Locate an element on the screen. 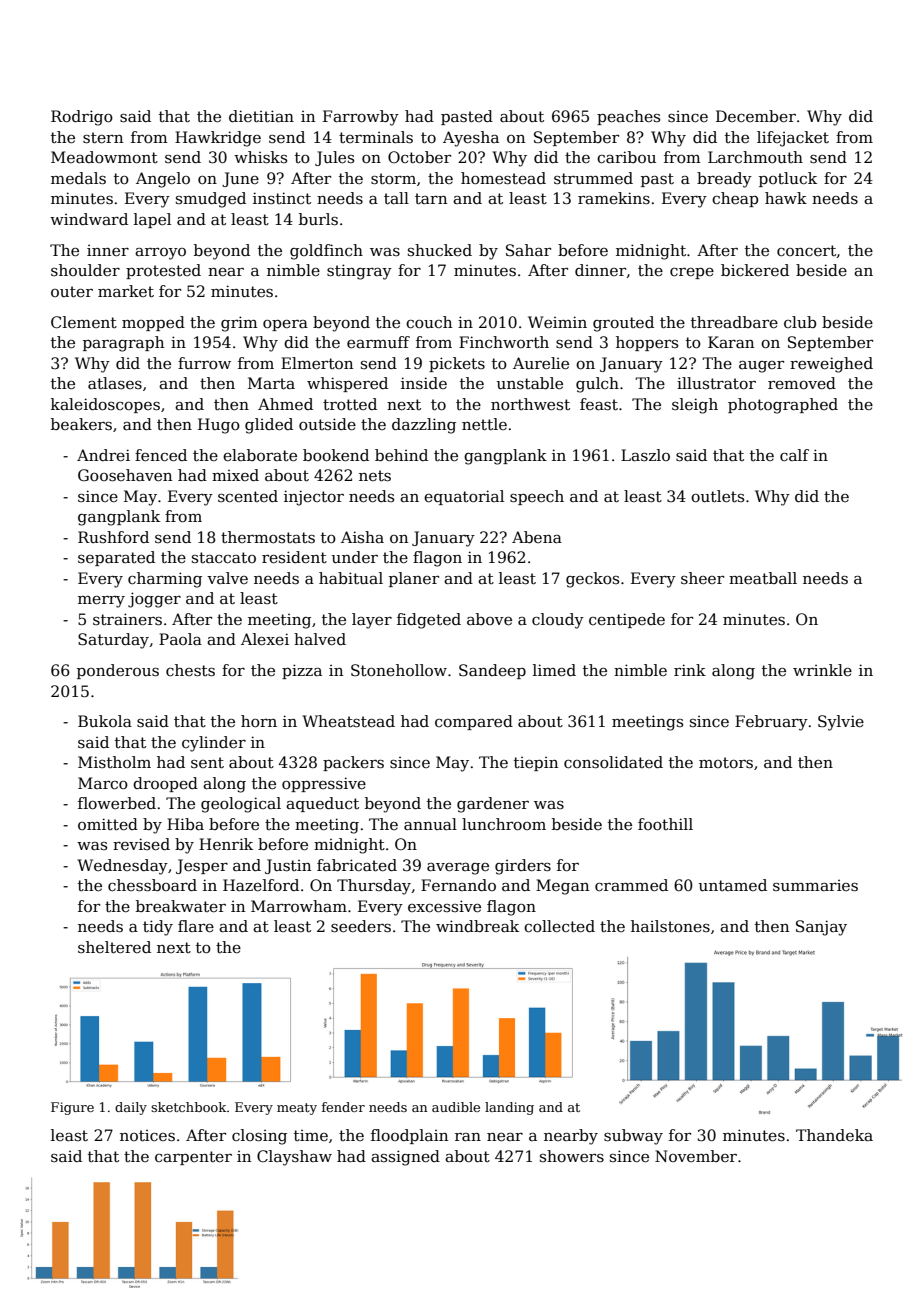 The image size is (924, 1308). whisks is located at coordinates (260, 157).
